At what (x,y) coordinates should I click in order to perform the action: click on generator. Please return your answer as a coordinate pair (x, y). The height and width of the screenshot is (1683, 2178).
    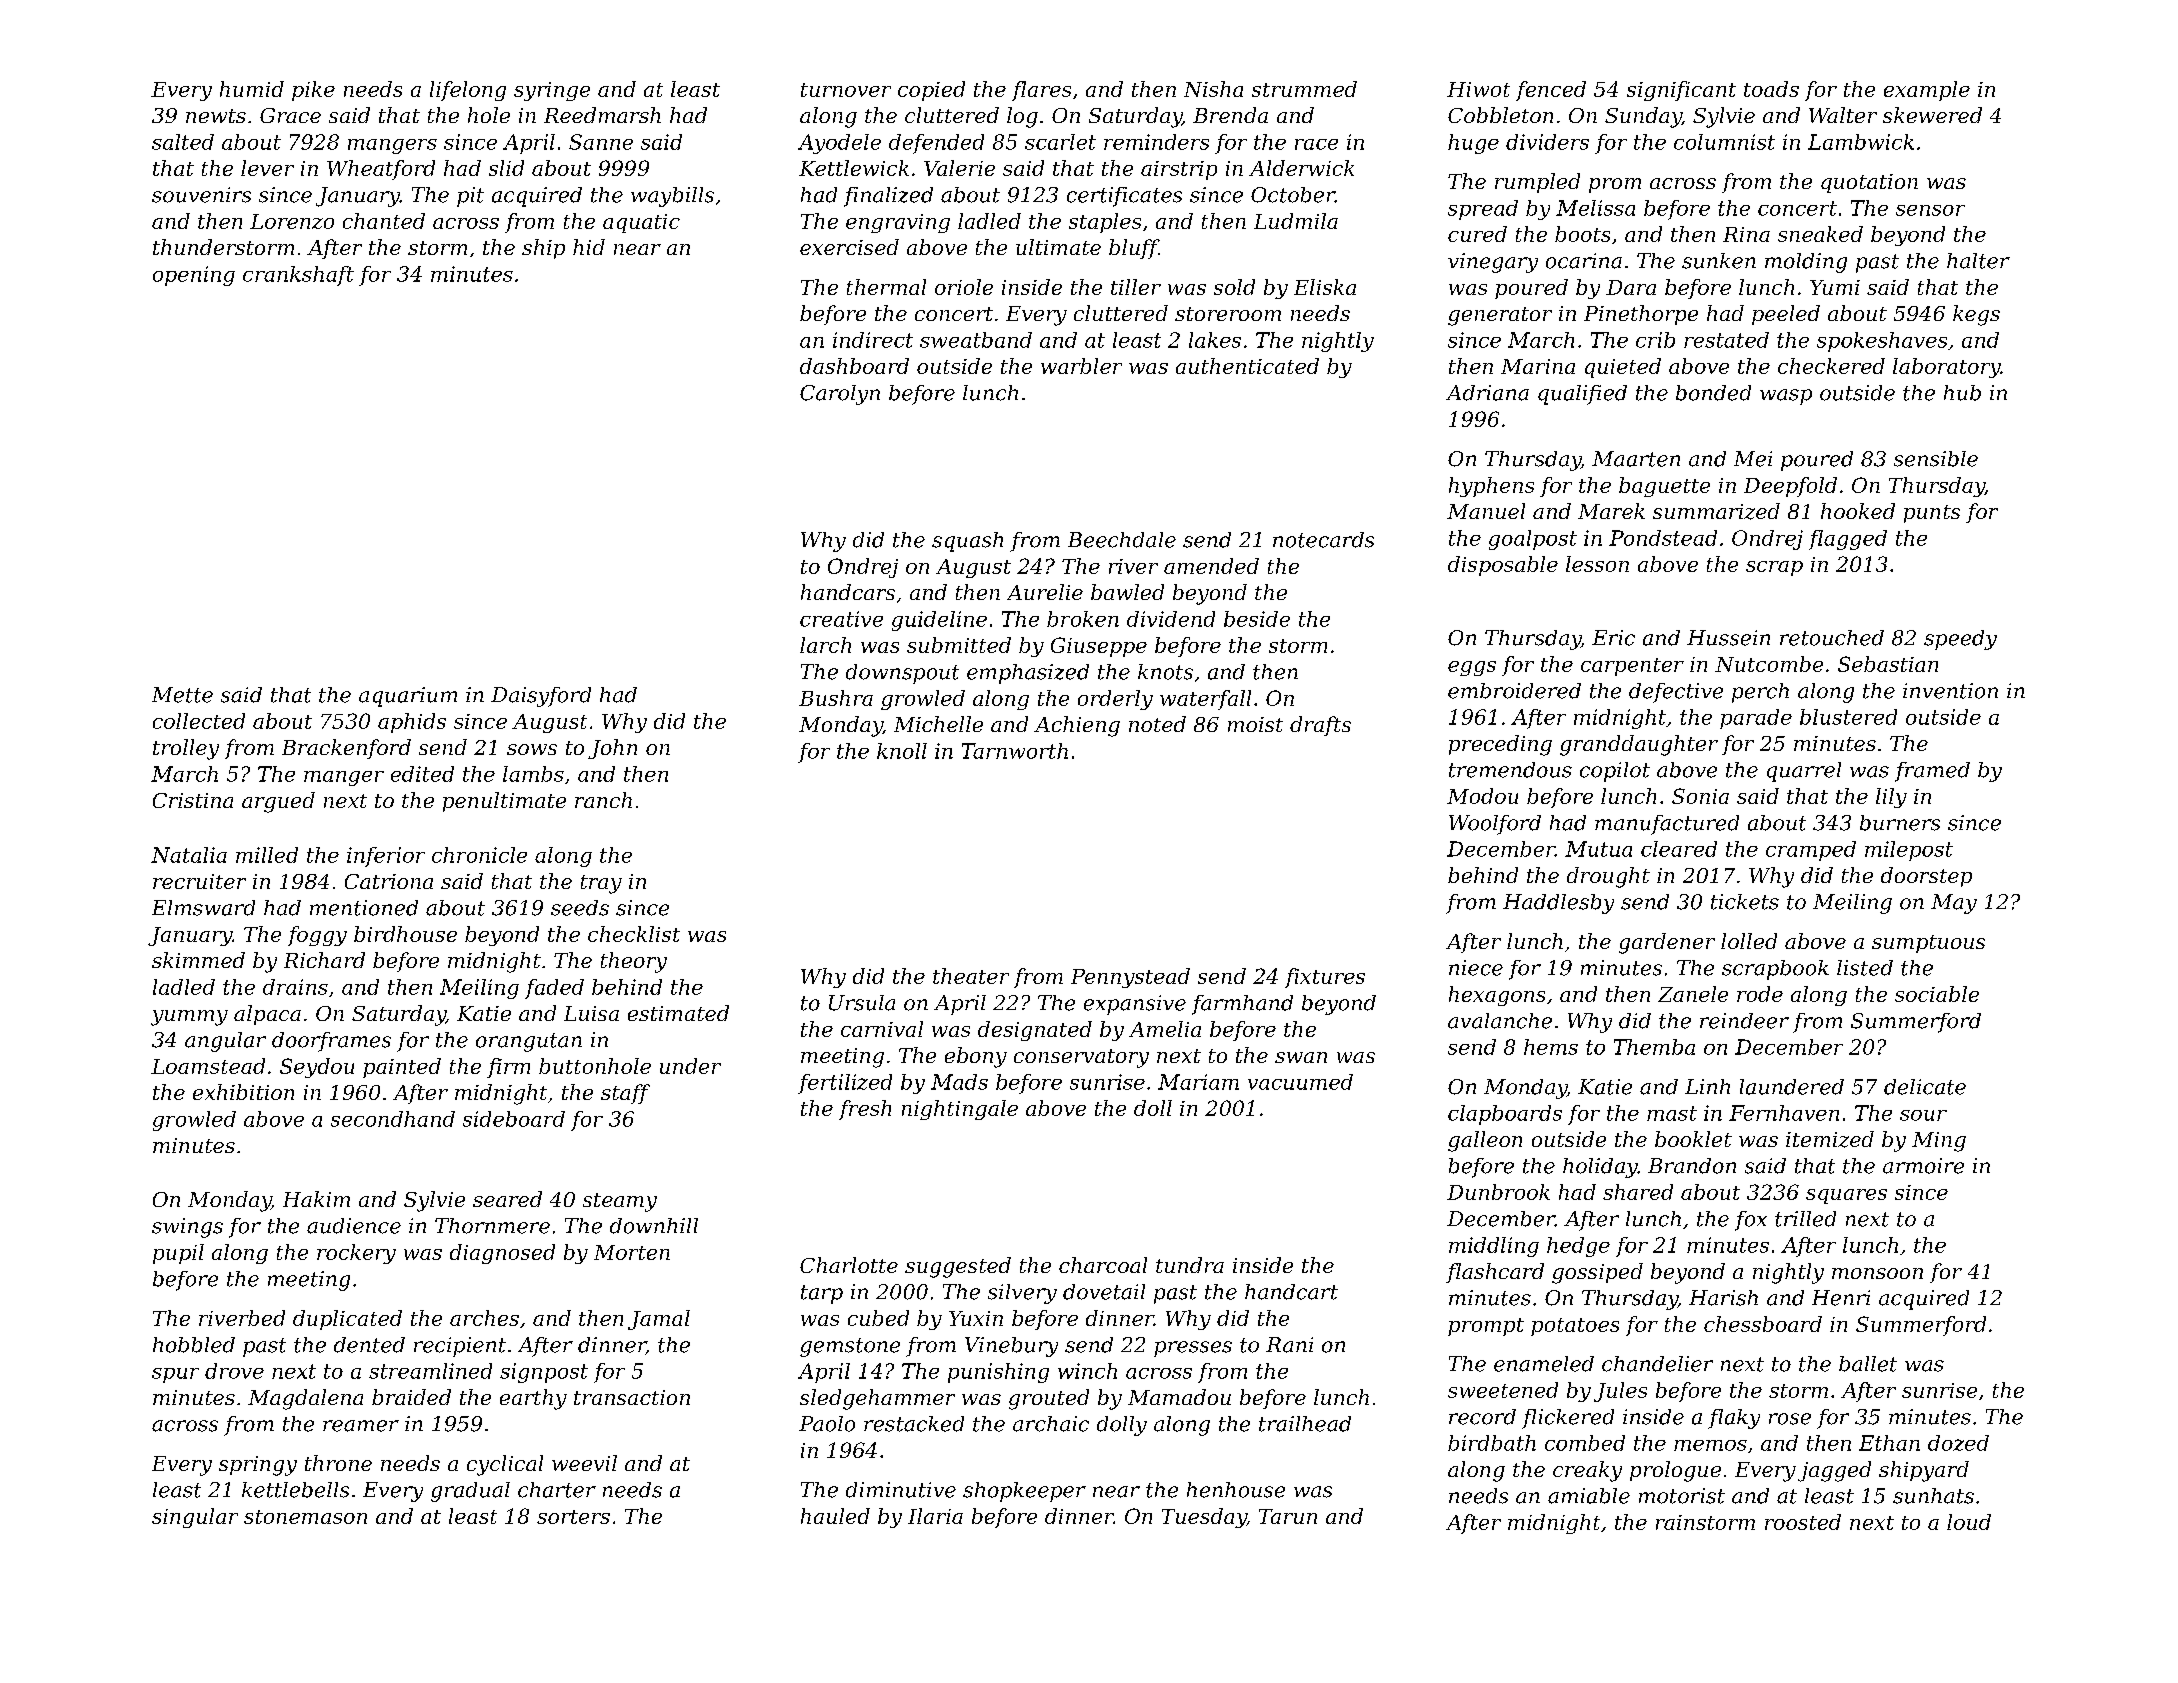
    Looking at the image, I should click on (1500, 316).
